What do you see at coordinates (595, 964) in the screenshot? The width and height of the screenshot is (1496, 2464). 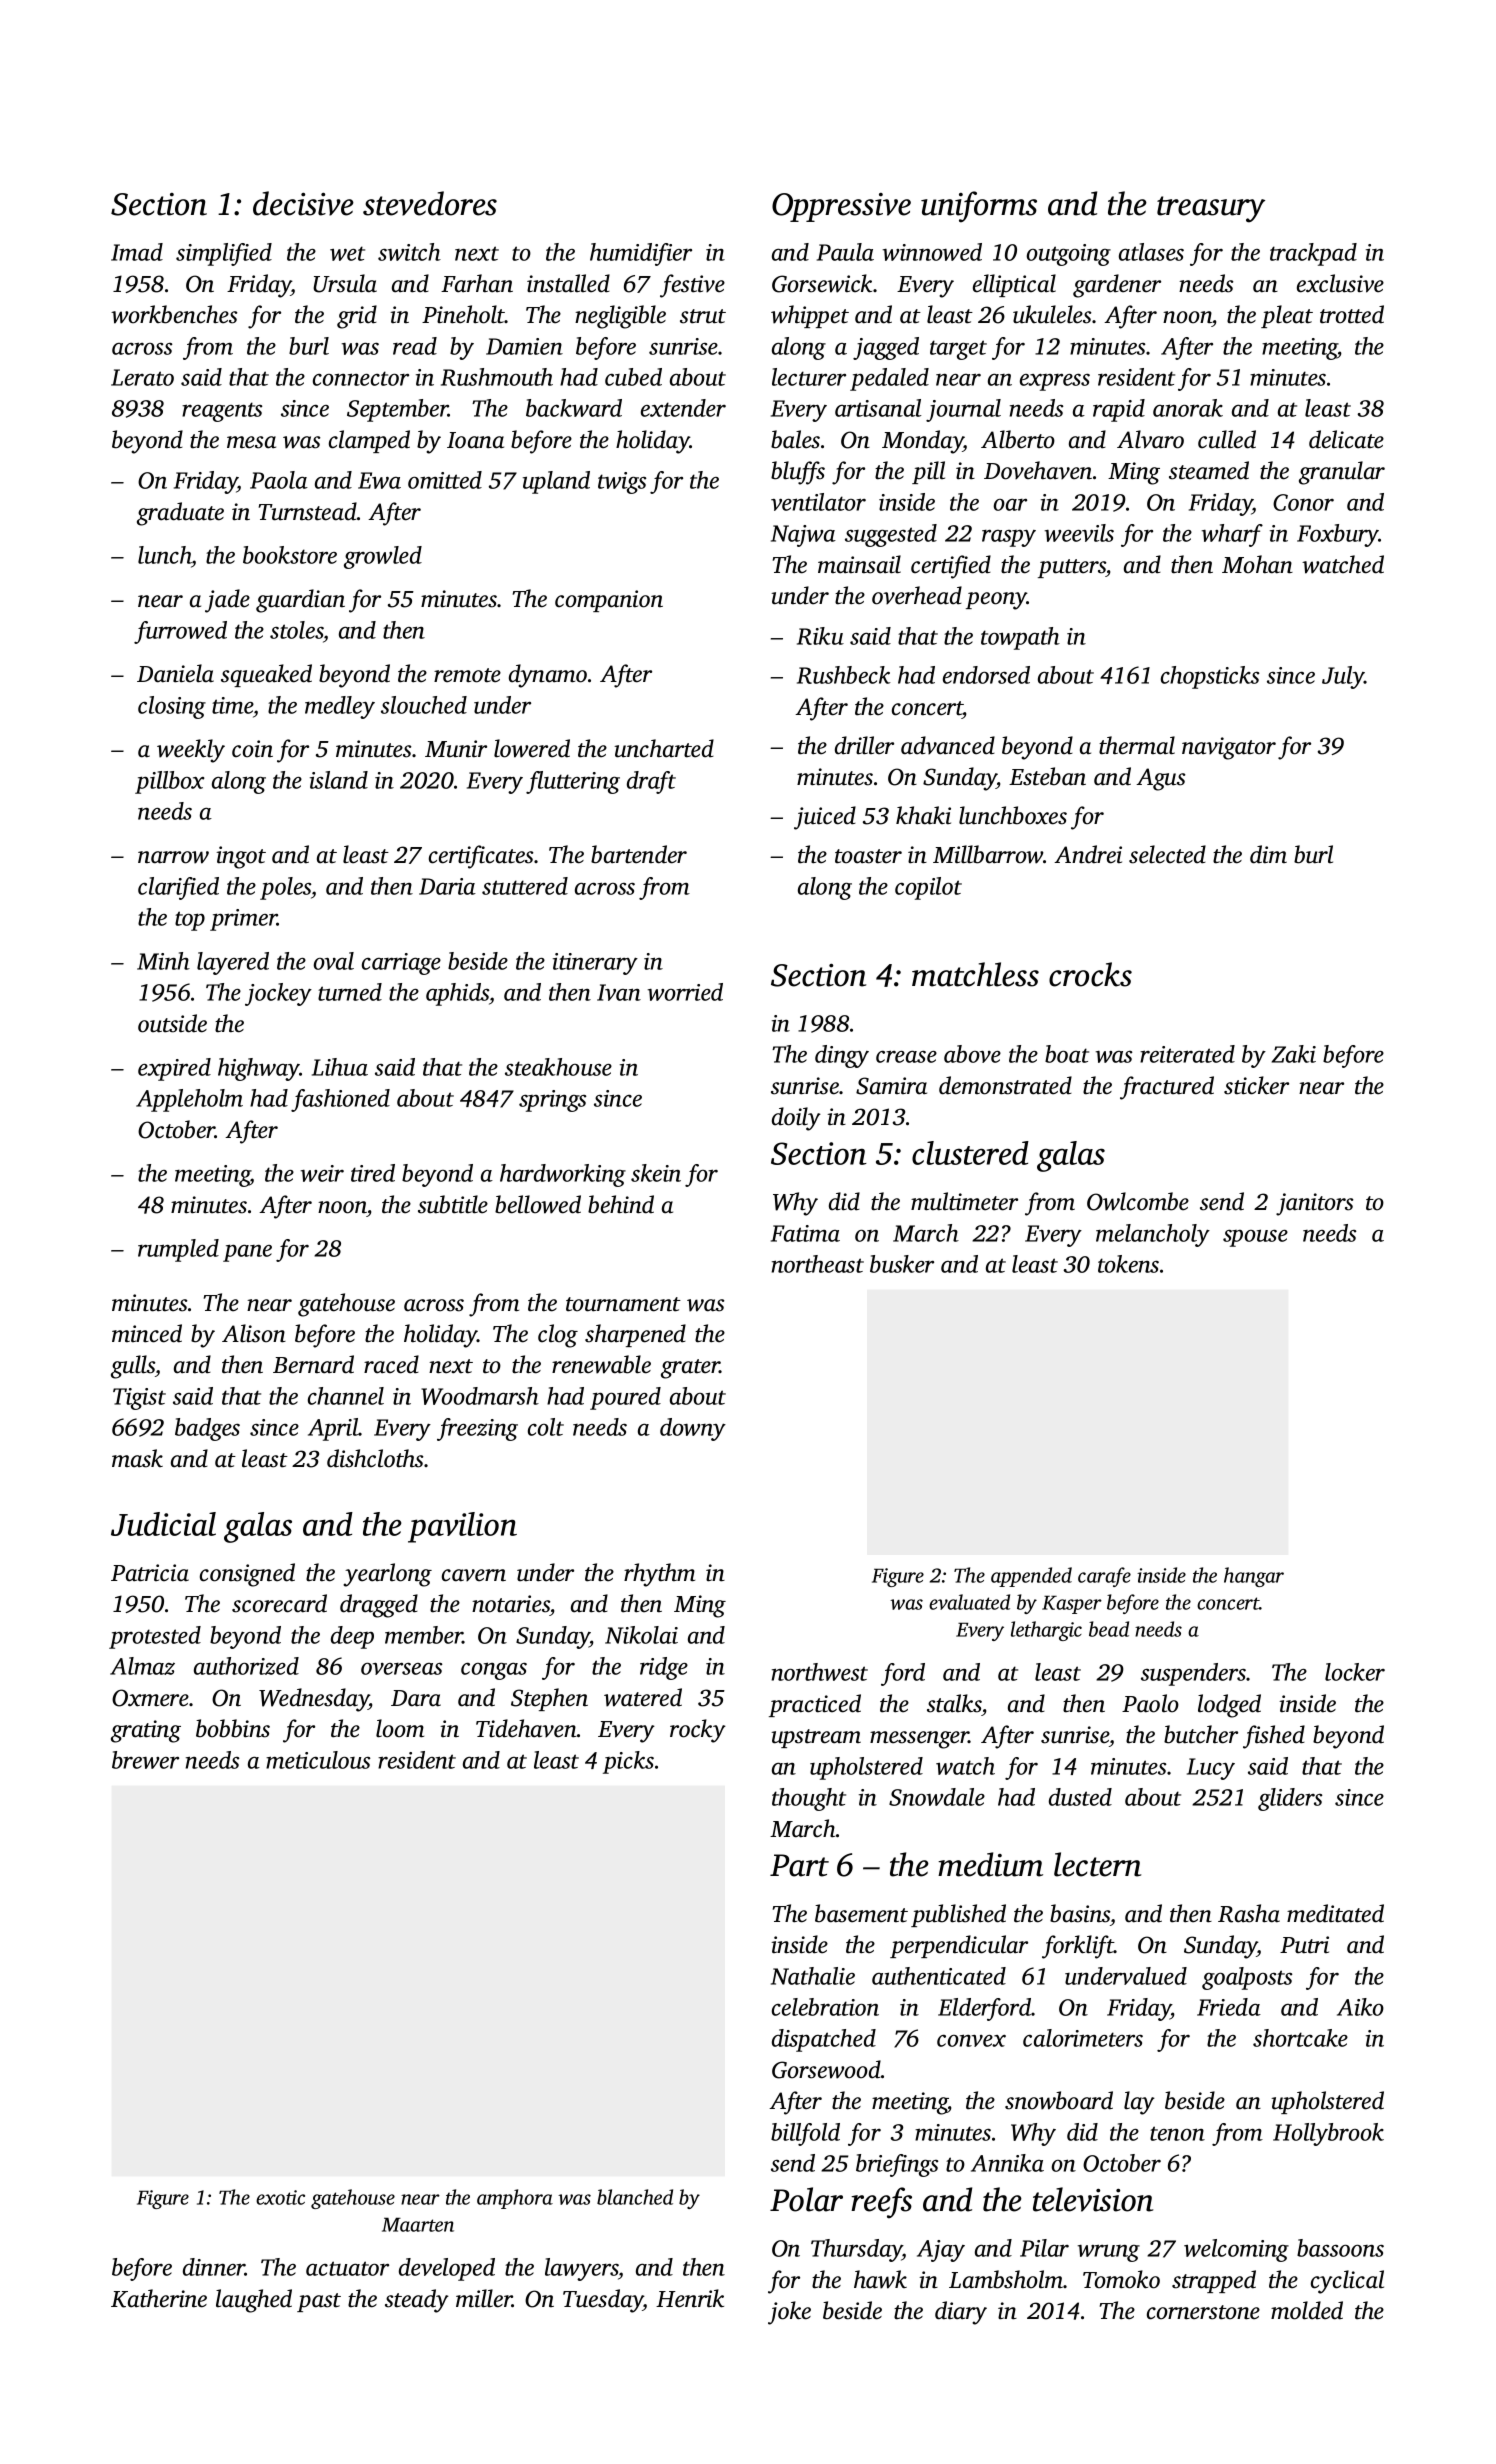 I see `itinerary` at bounding box center [595, 964].
